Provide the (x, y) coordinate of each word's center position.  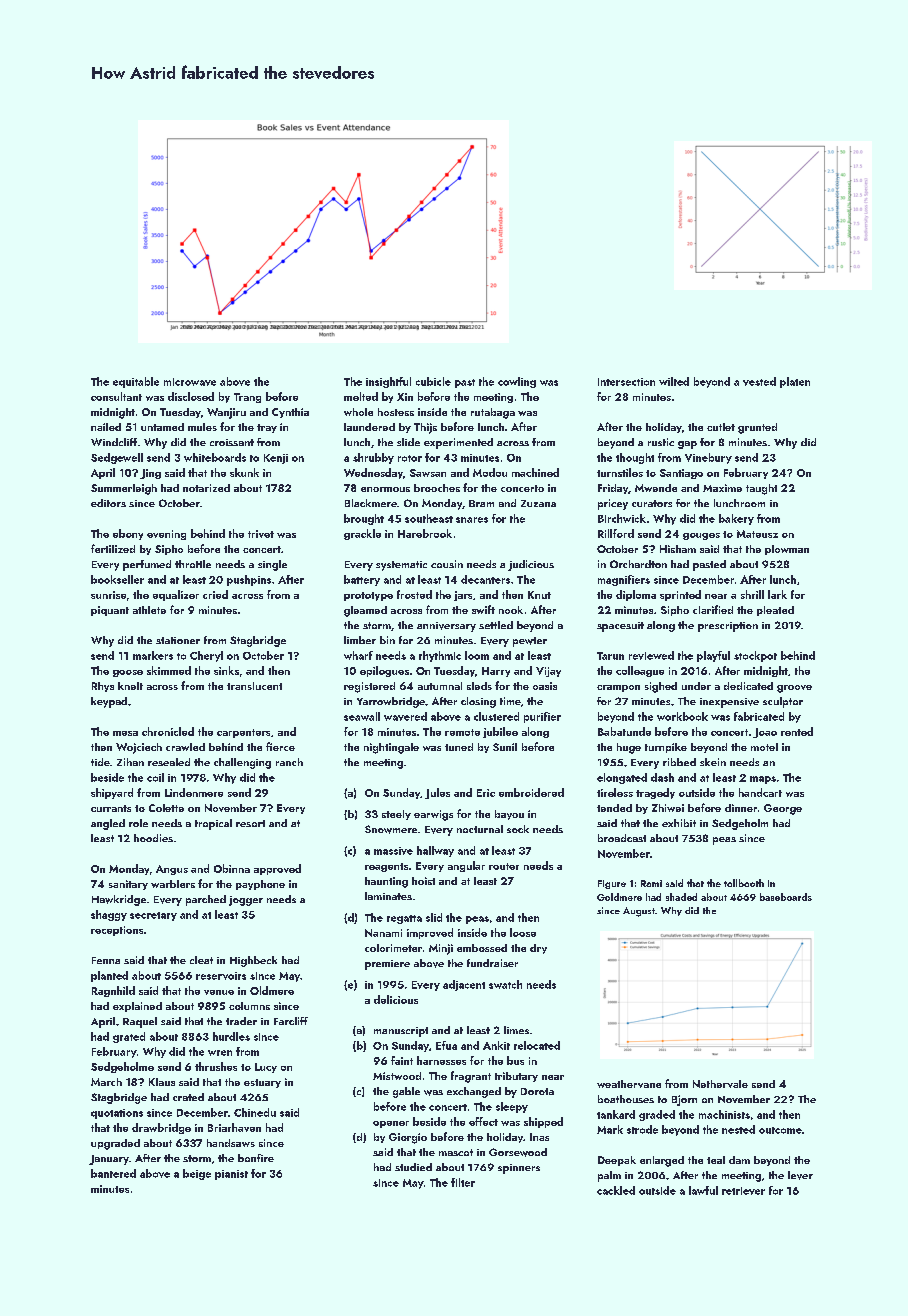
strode (642, 1129)
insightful (388, 382)
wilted (674, 381)
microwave (190, 382)
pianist (231, 1175)
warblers (173, 884)
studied (413, 1167)
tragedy (655, 793)
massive (393, 851)
